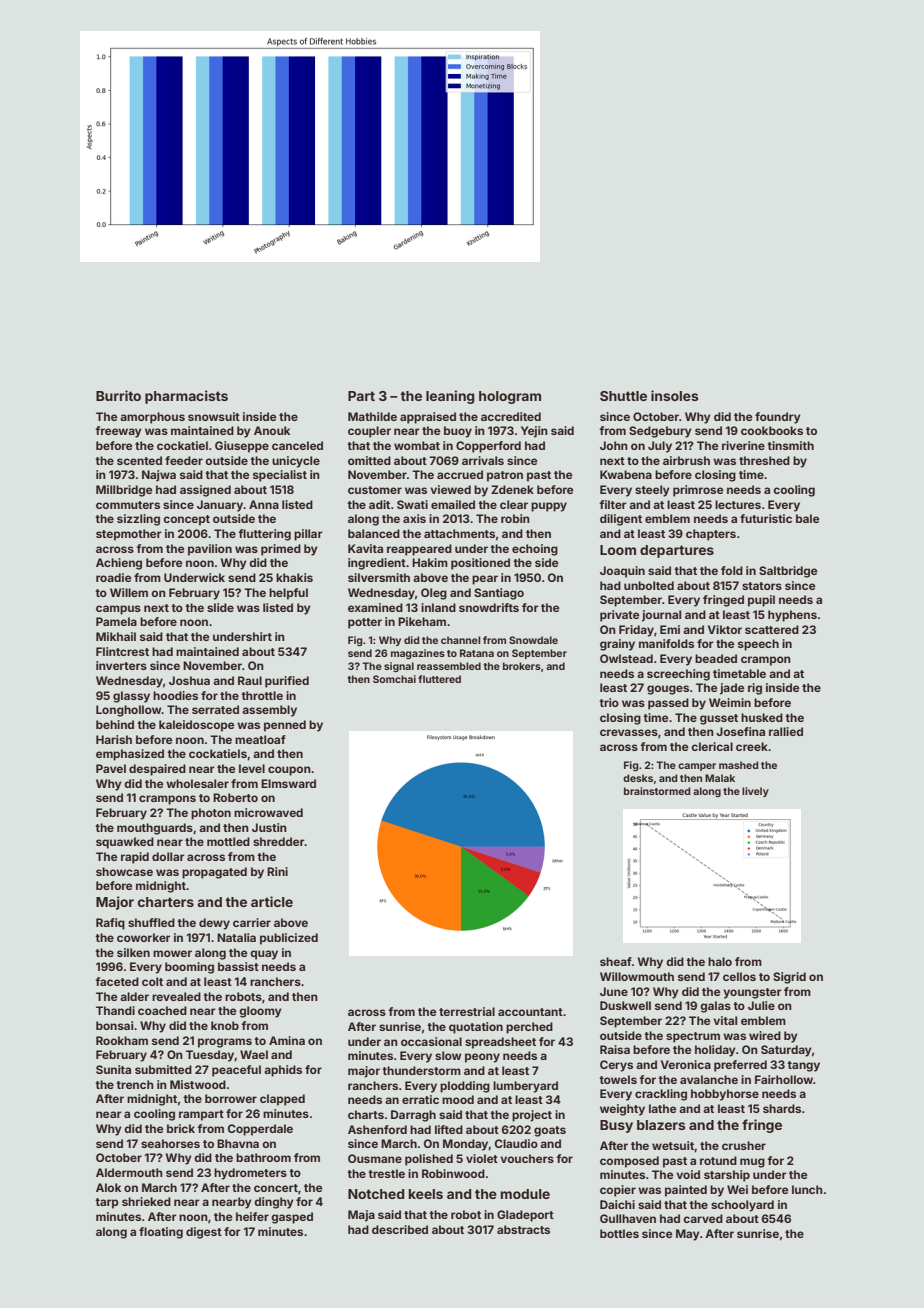  What do you see at coordinates (778, 418) in the screenshot?
I see `foundry` at bounding box center [778, 418].
